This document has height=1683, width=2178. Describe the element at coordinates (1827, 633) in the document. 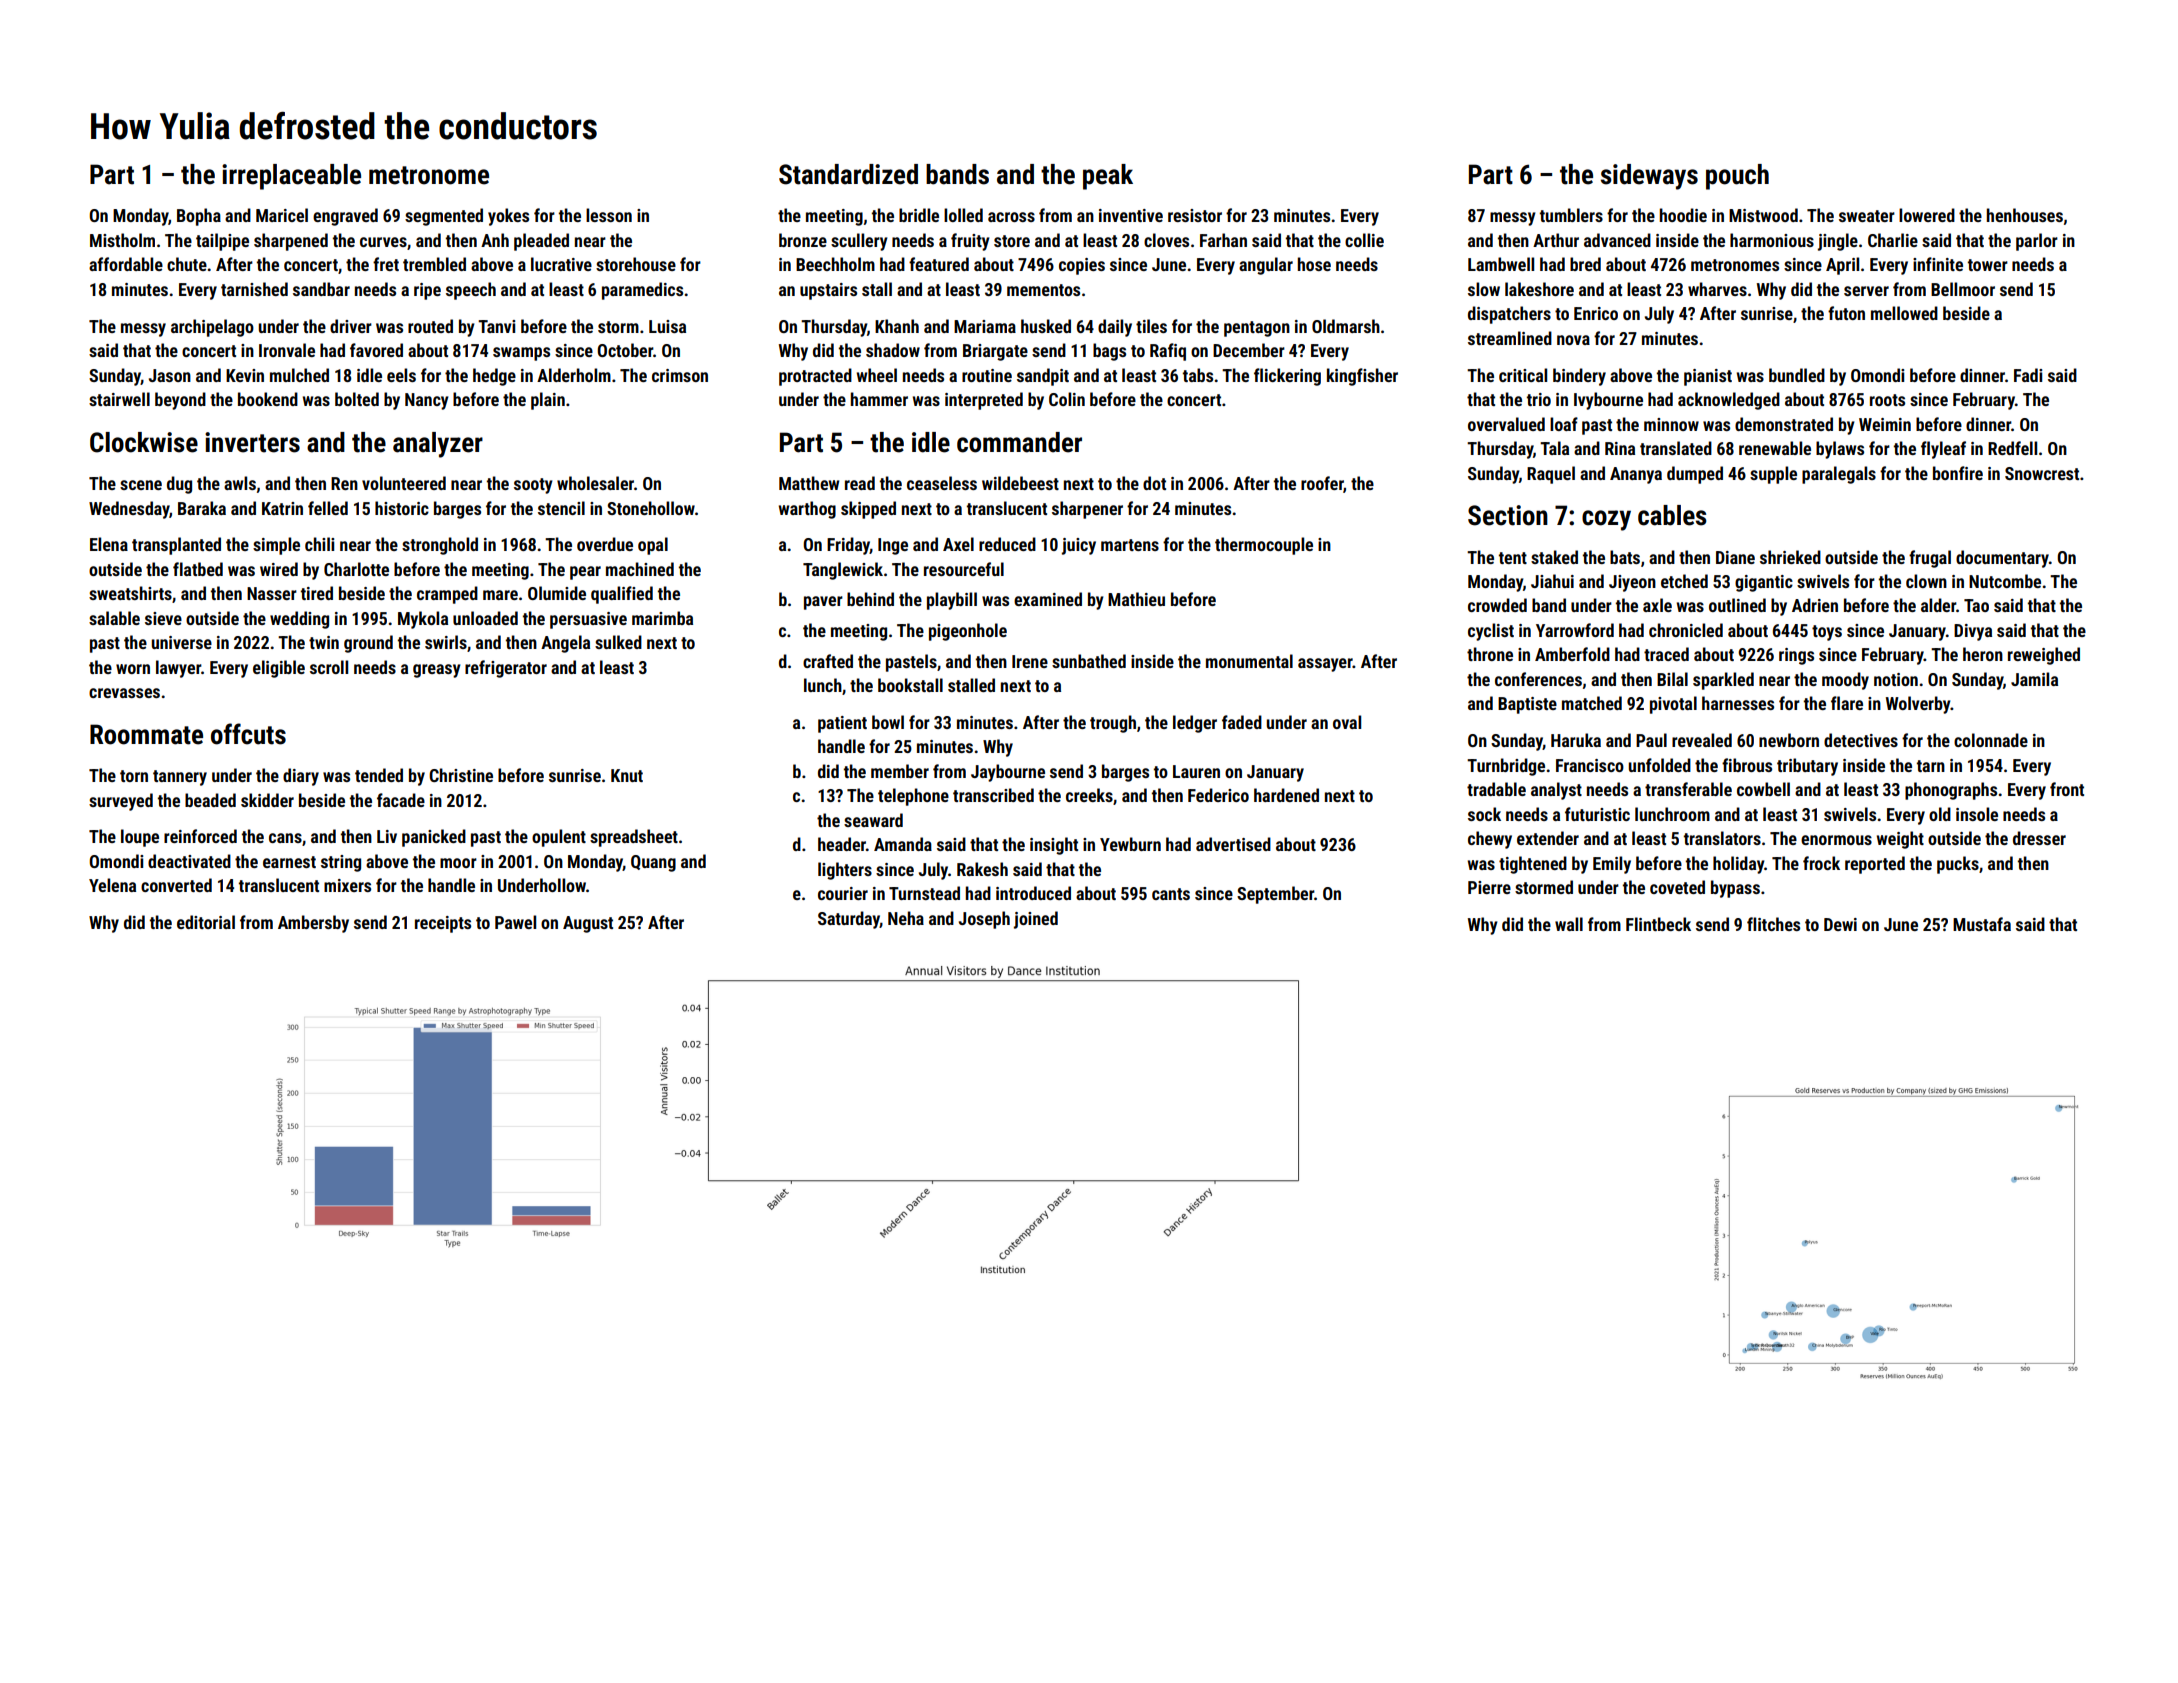

I see `toys` at that location.
